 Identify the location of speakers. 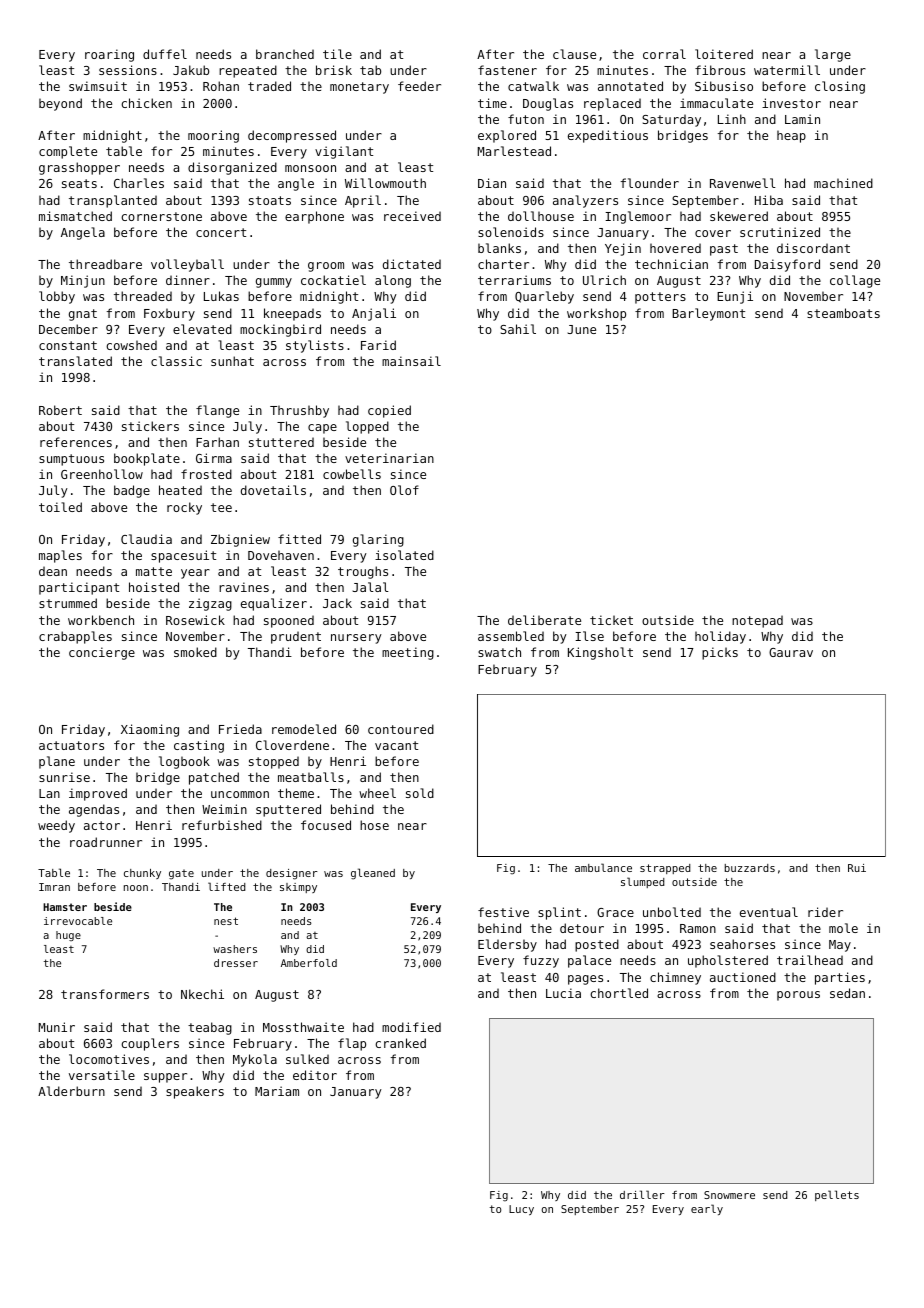
(195, 1092).
